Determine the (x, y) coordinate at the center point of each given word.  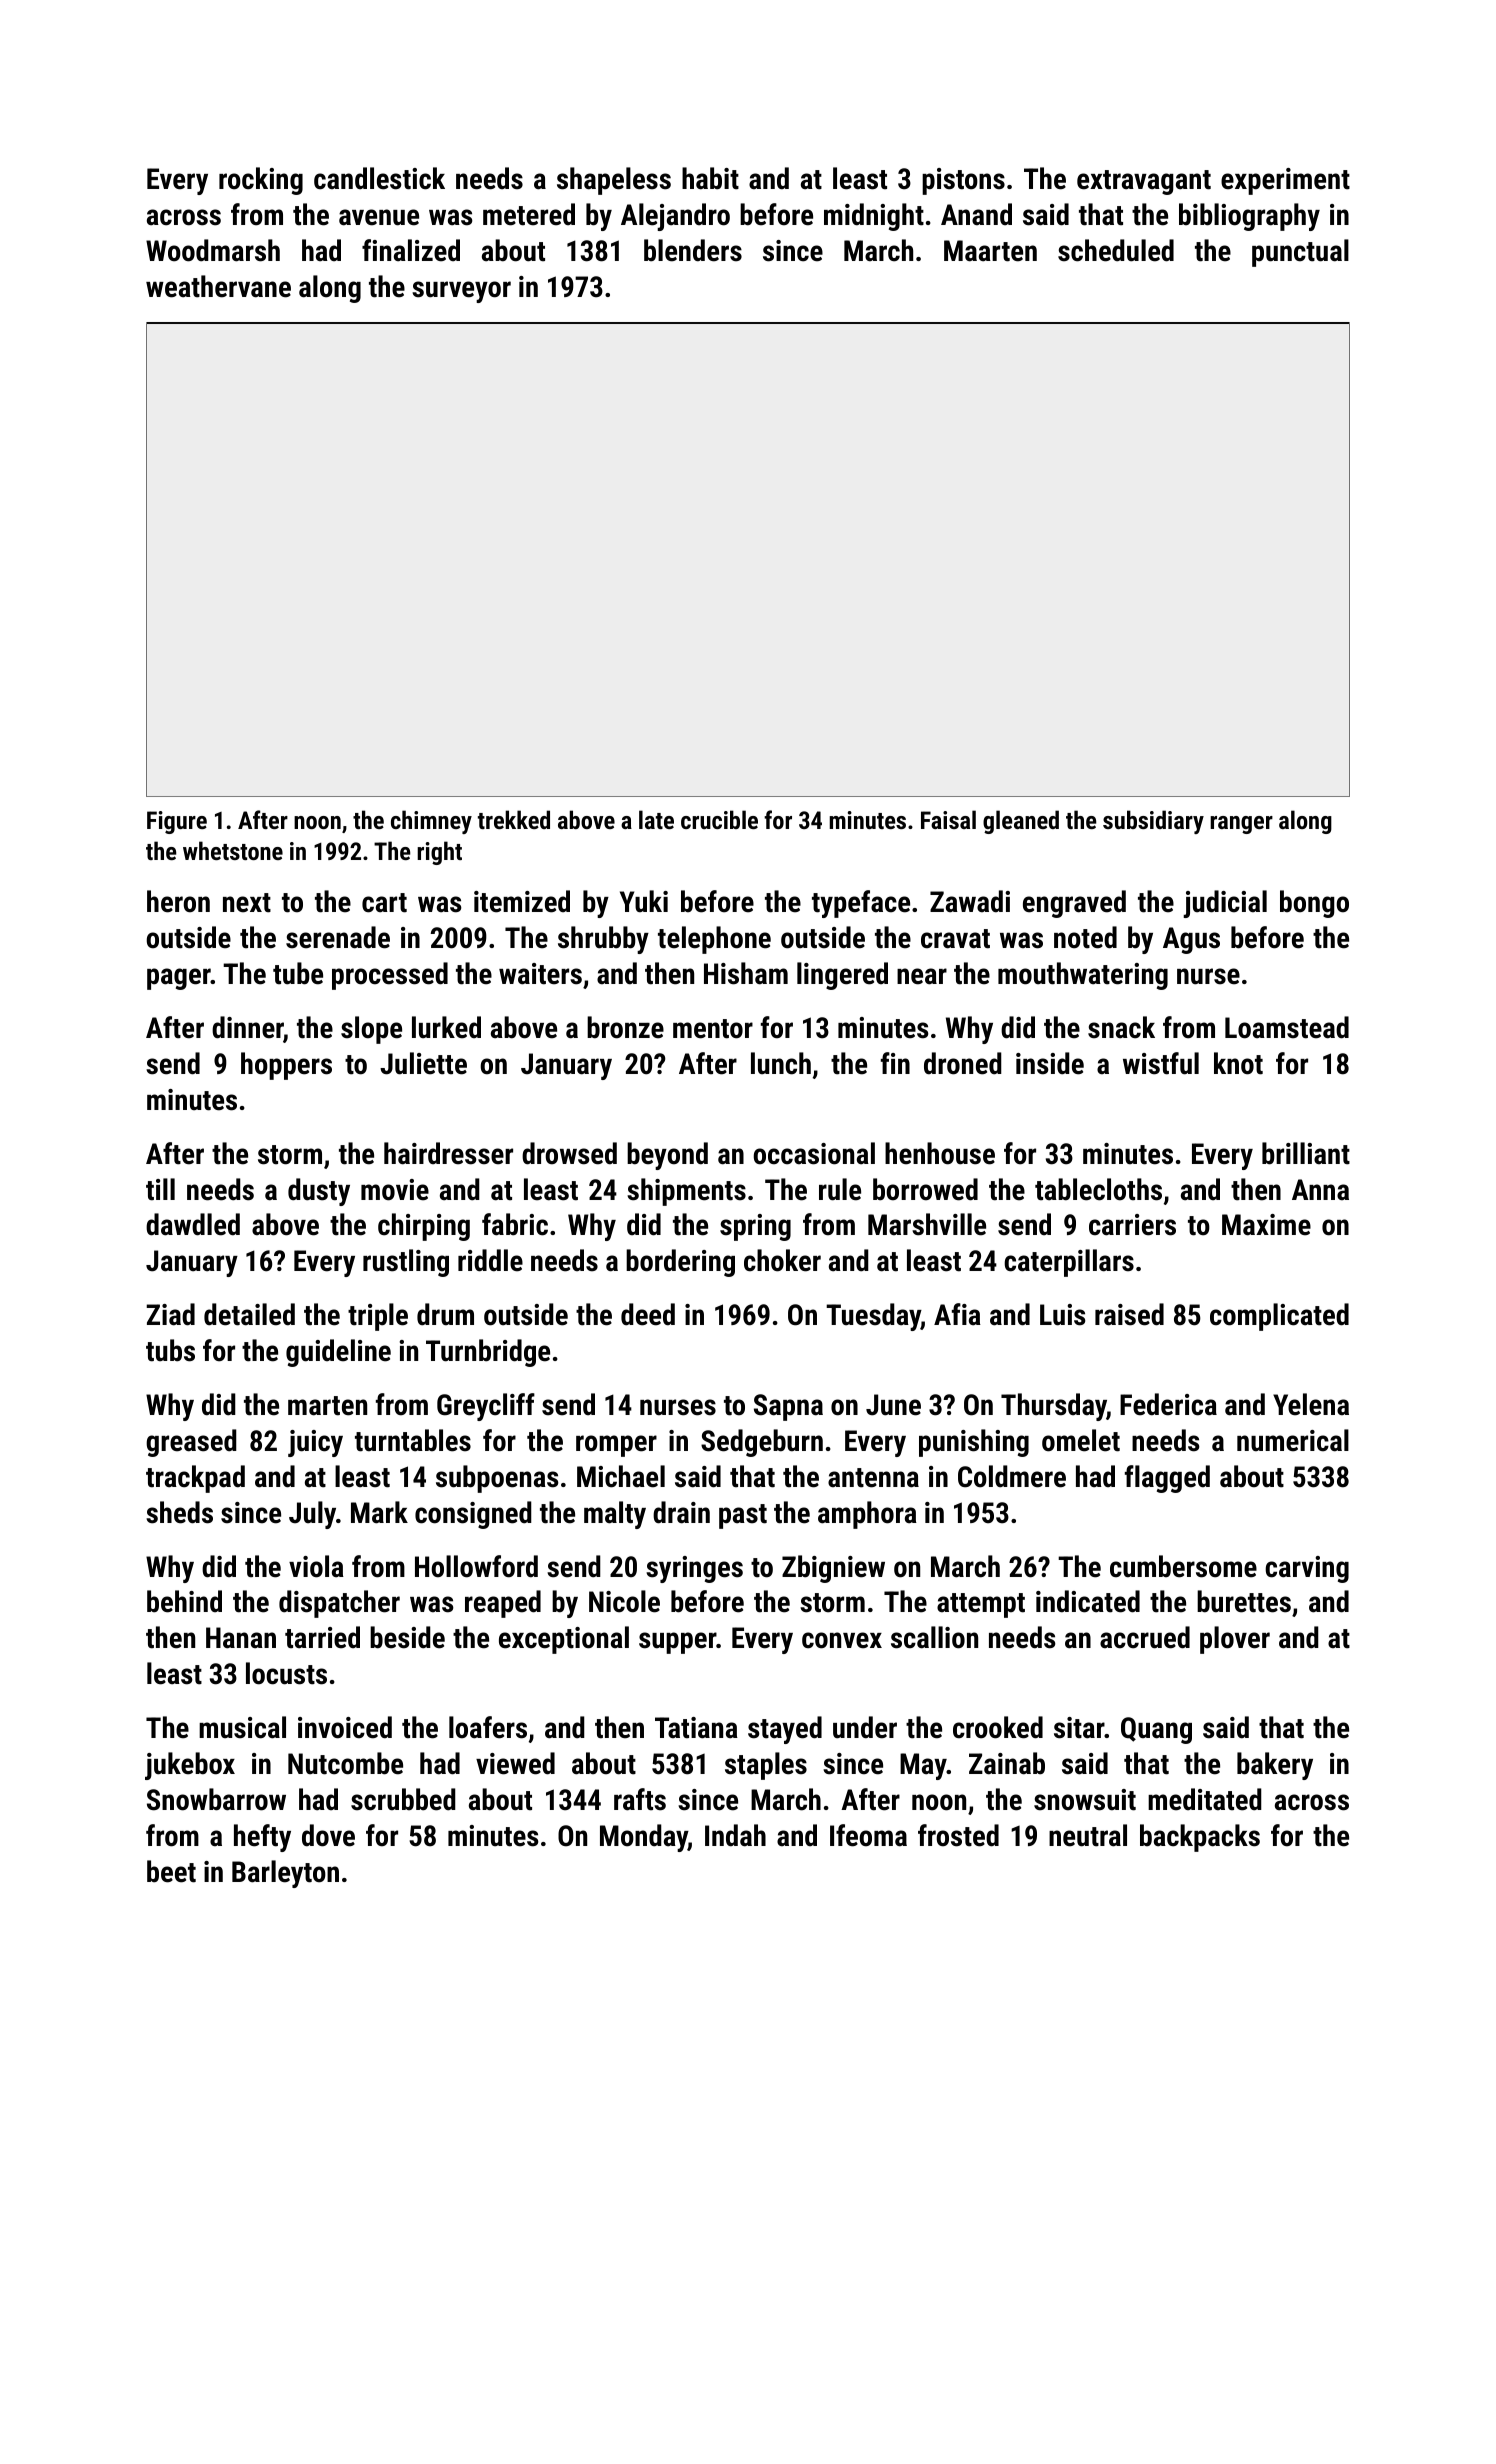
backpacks (1200, 1838)
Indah (735, 1835)
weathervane (218, 286)
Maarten (990, 251)
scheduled (1116, 250)
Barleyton (285, 1874)
